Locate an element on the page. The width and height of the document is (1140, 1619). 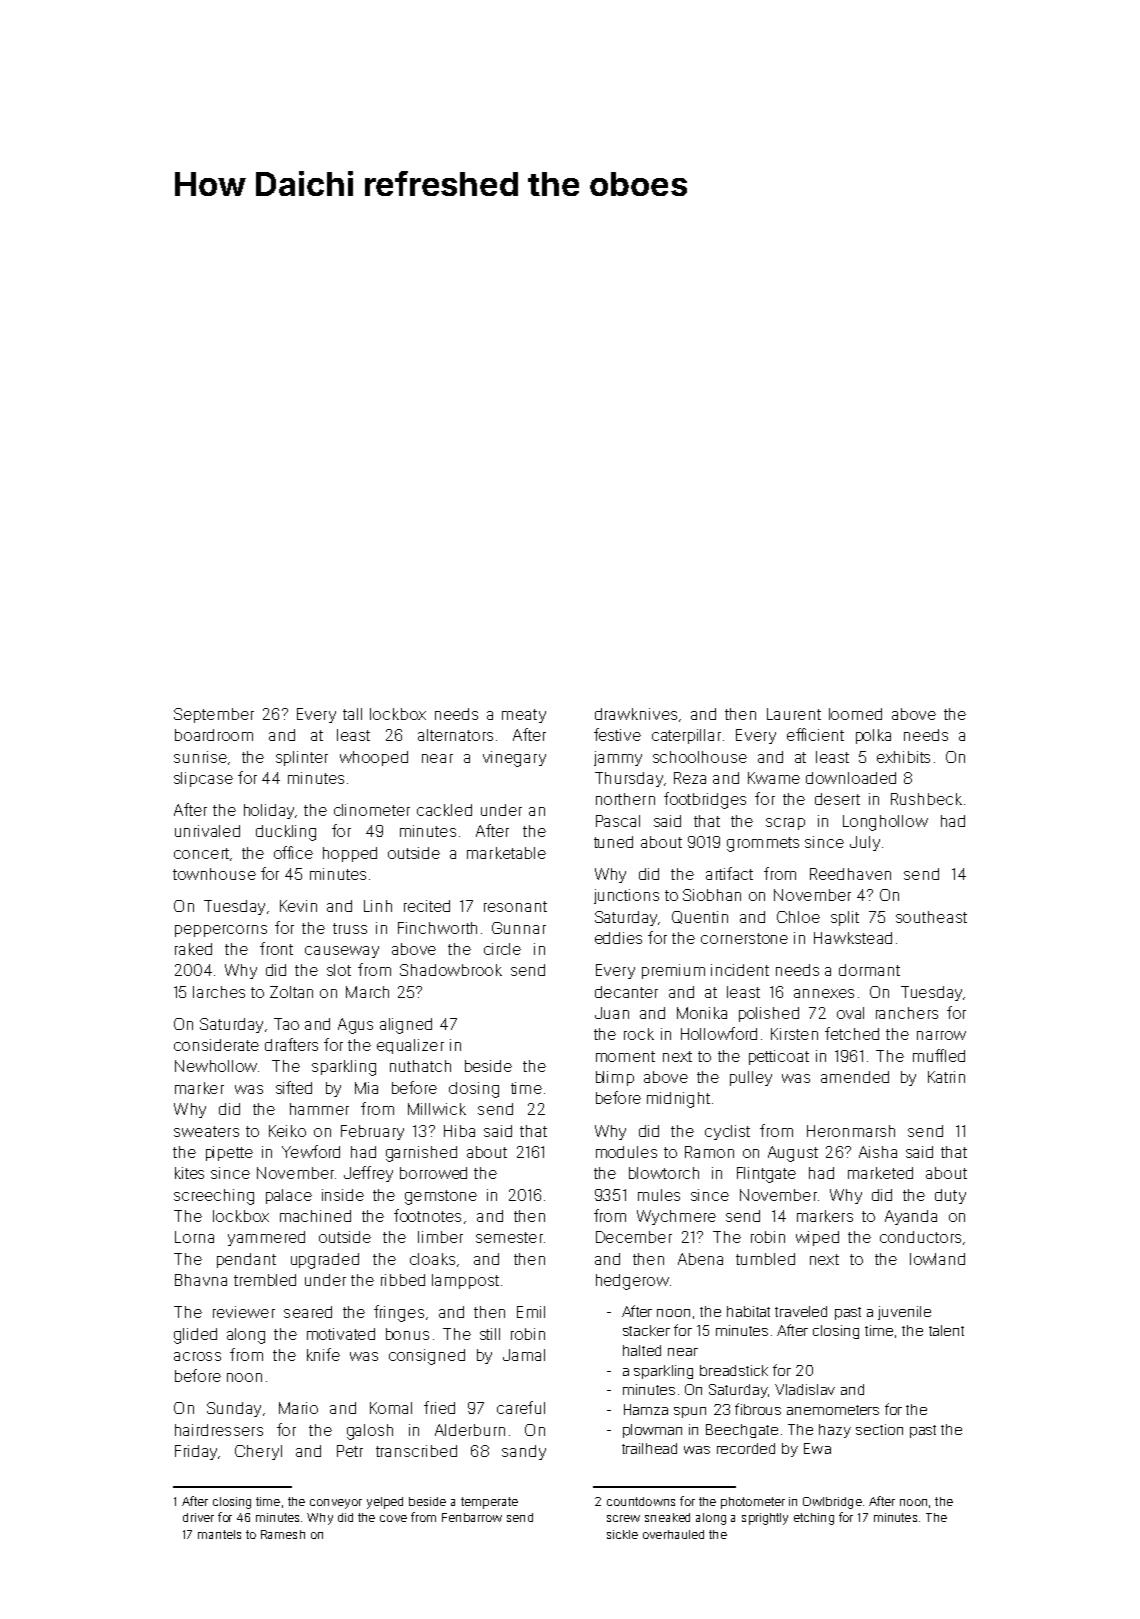
Emil is located at coordinates (531, 1312).
